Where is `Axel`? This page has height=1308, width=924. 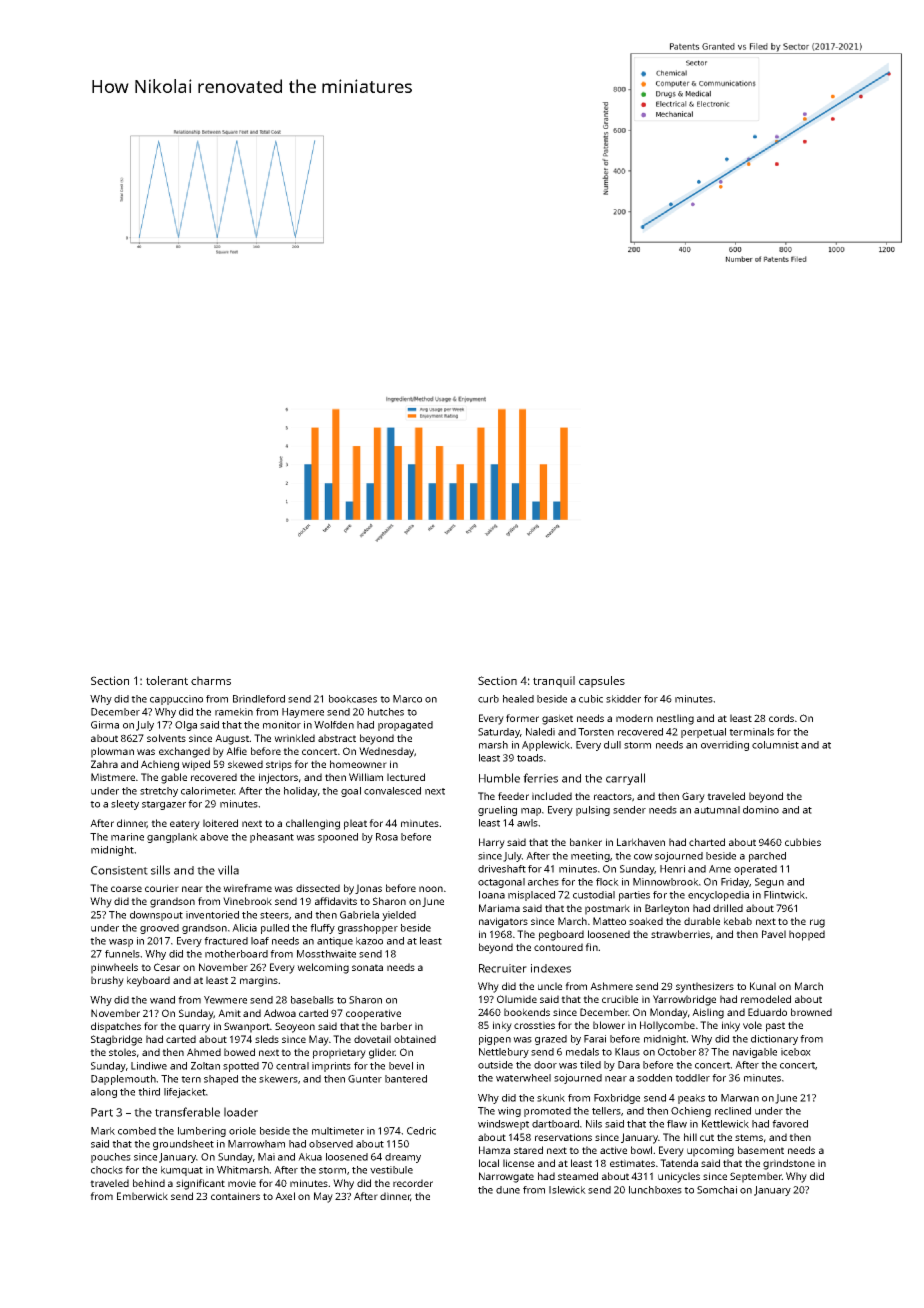
Axel is located at coordinates (285, 1196).
